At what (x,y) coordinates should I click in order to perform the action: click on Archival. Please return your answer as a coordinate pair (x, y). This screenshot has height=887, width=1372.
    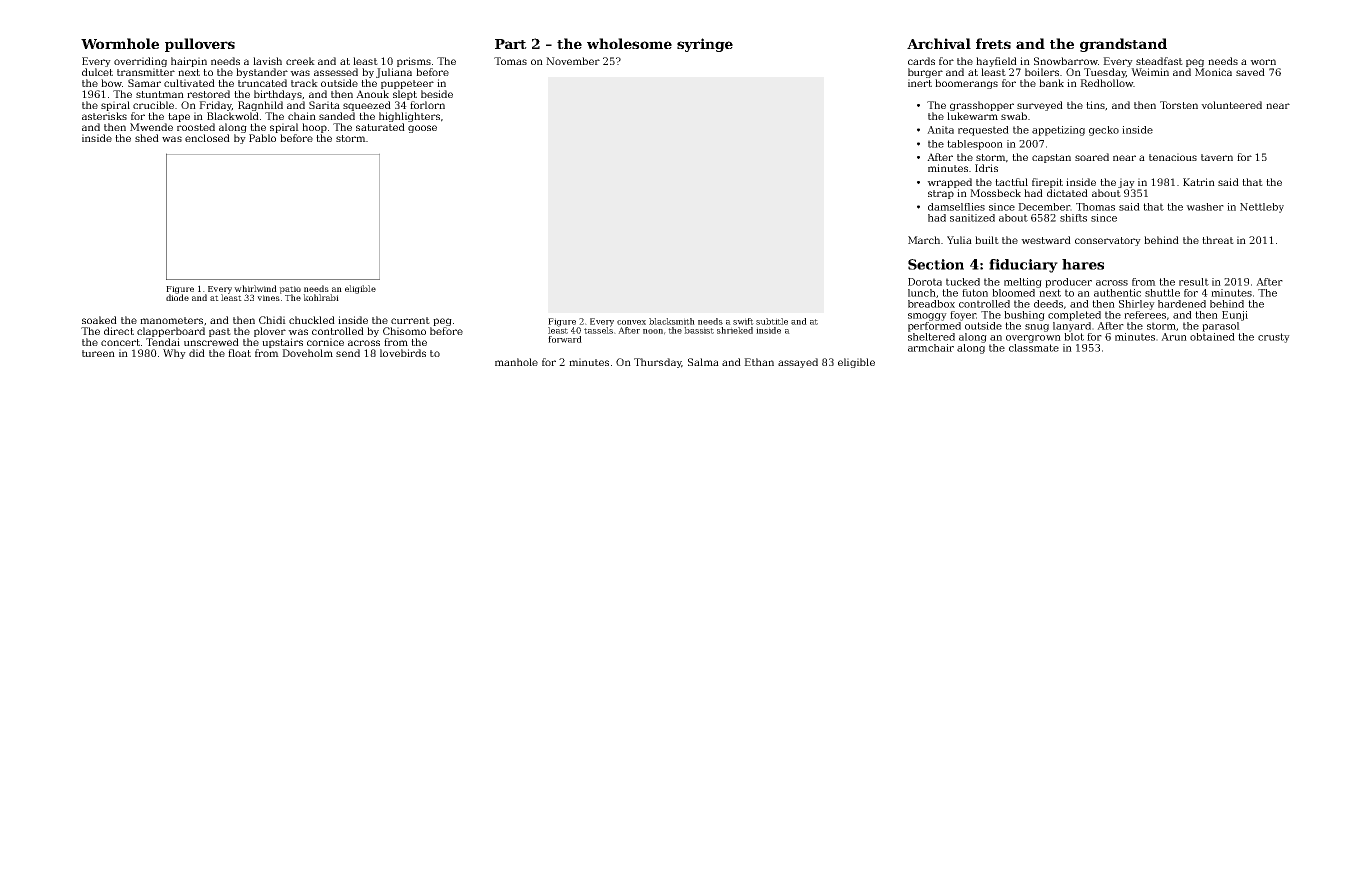
    Looking at the image, I should click on (939, 43).
